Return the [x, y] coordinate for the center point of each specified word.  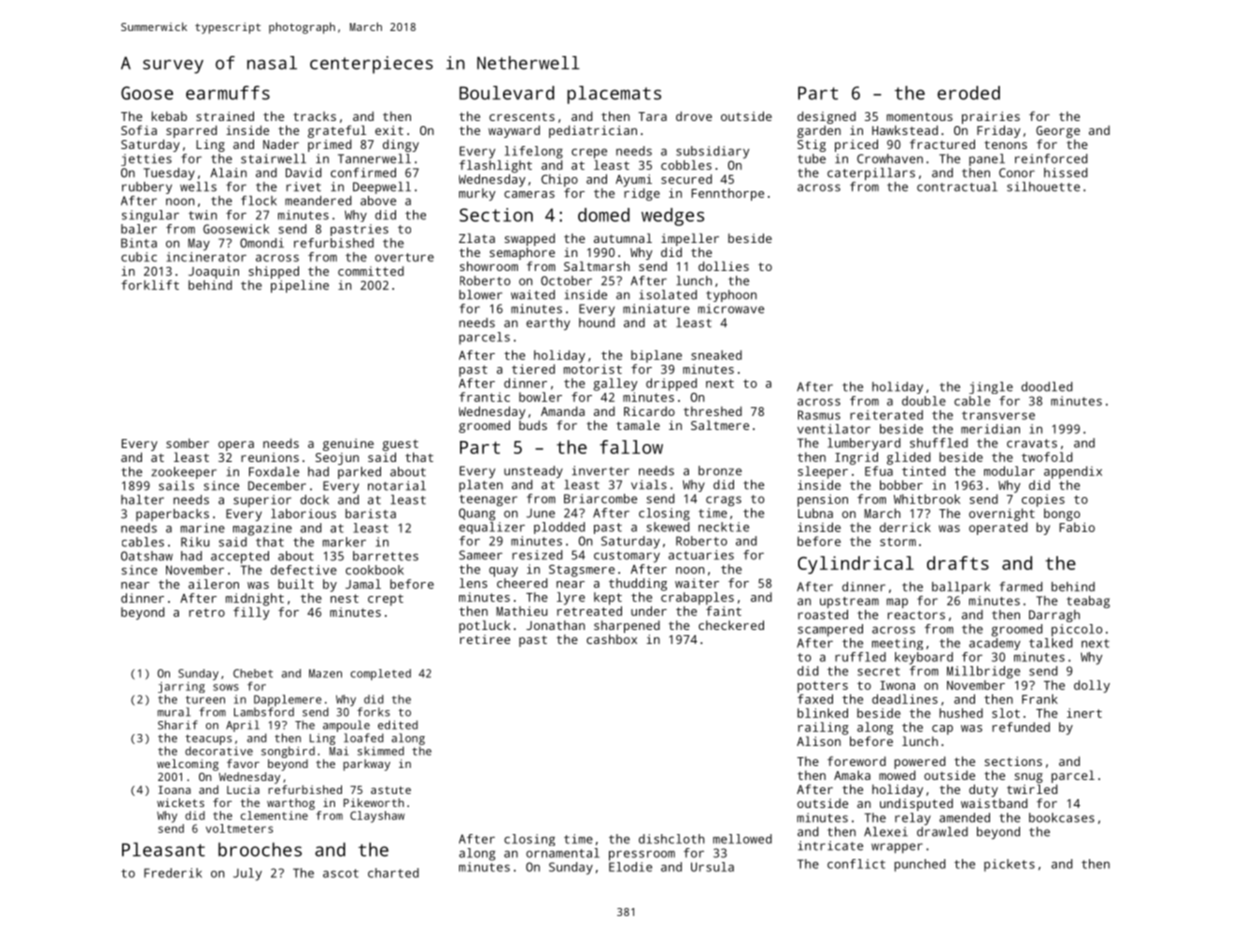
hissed [1066, 173]
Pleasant [163, 849]
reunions [270, 457]
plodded [559, 528]
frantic [484, 397]
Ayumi [634, 180]
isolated [668, 295]
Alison [819, 741]
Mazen [325, 673]
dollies [723, 266]
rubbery [147, 188]
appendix [1073, 472]
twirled [1032, 789]
